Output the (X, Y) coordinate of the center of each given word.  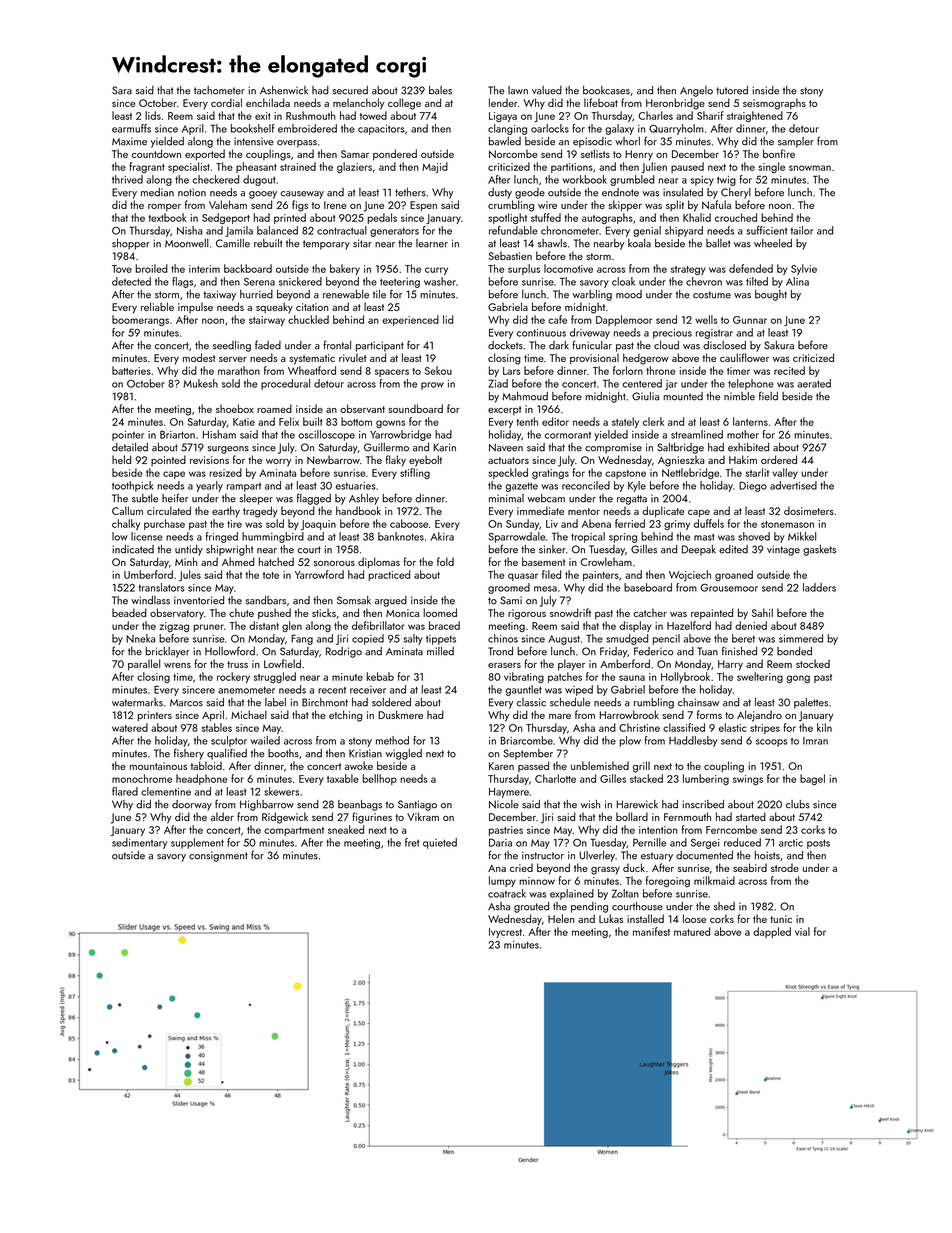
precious (672, 334)
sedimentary (139, 843)
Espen (423, 206)
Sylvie (804, 269)
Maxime (129, 141)
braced (444, 625)
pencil (666, 639)
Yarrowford (319, 574)
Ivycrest (505, 933)
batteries (131, 370)
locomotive (568, 268)
